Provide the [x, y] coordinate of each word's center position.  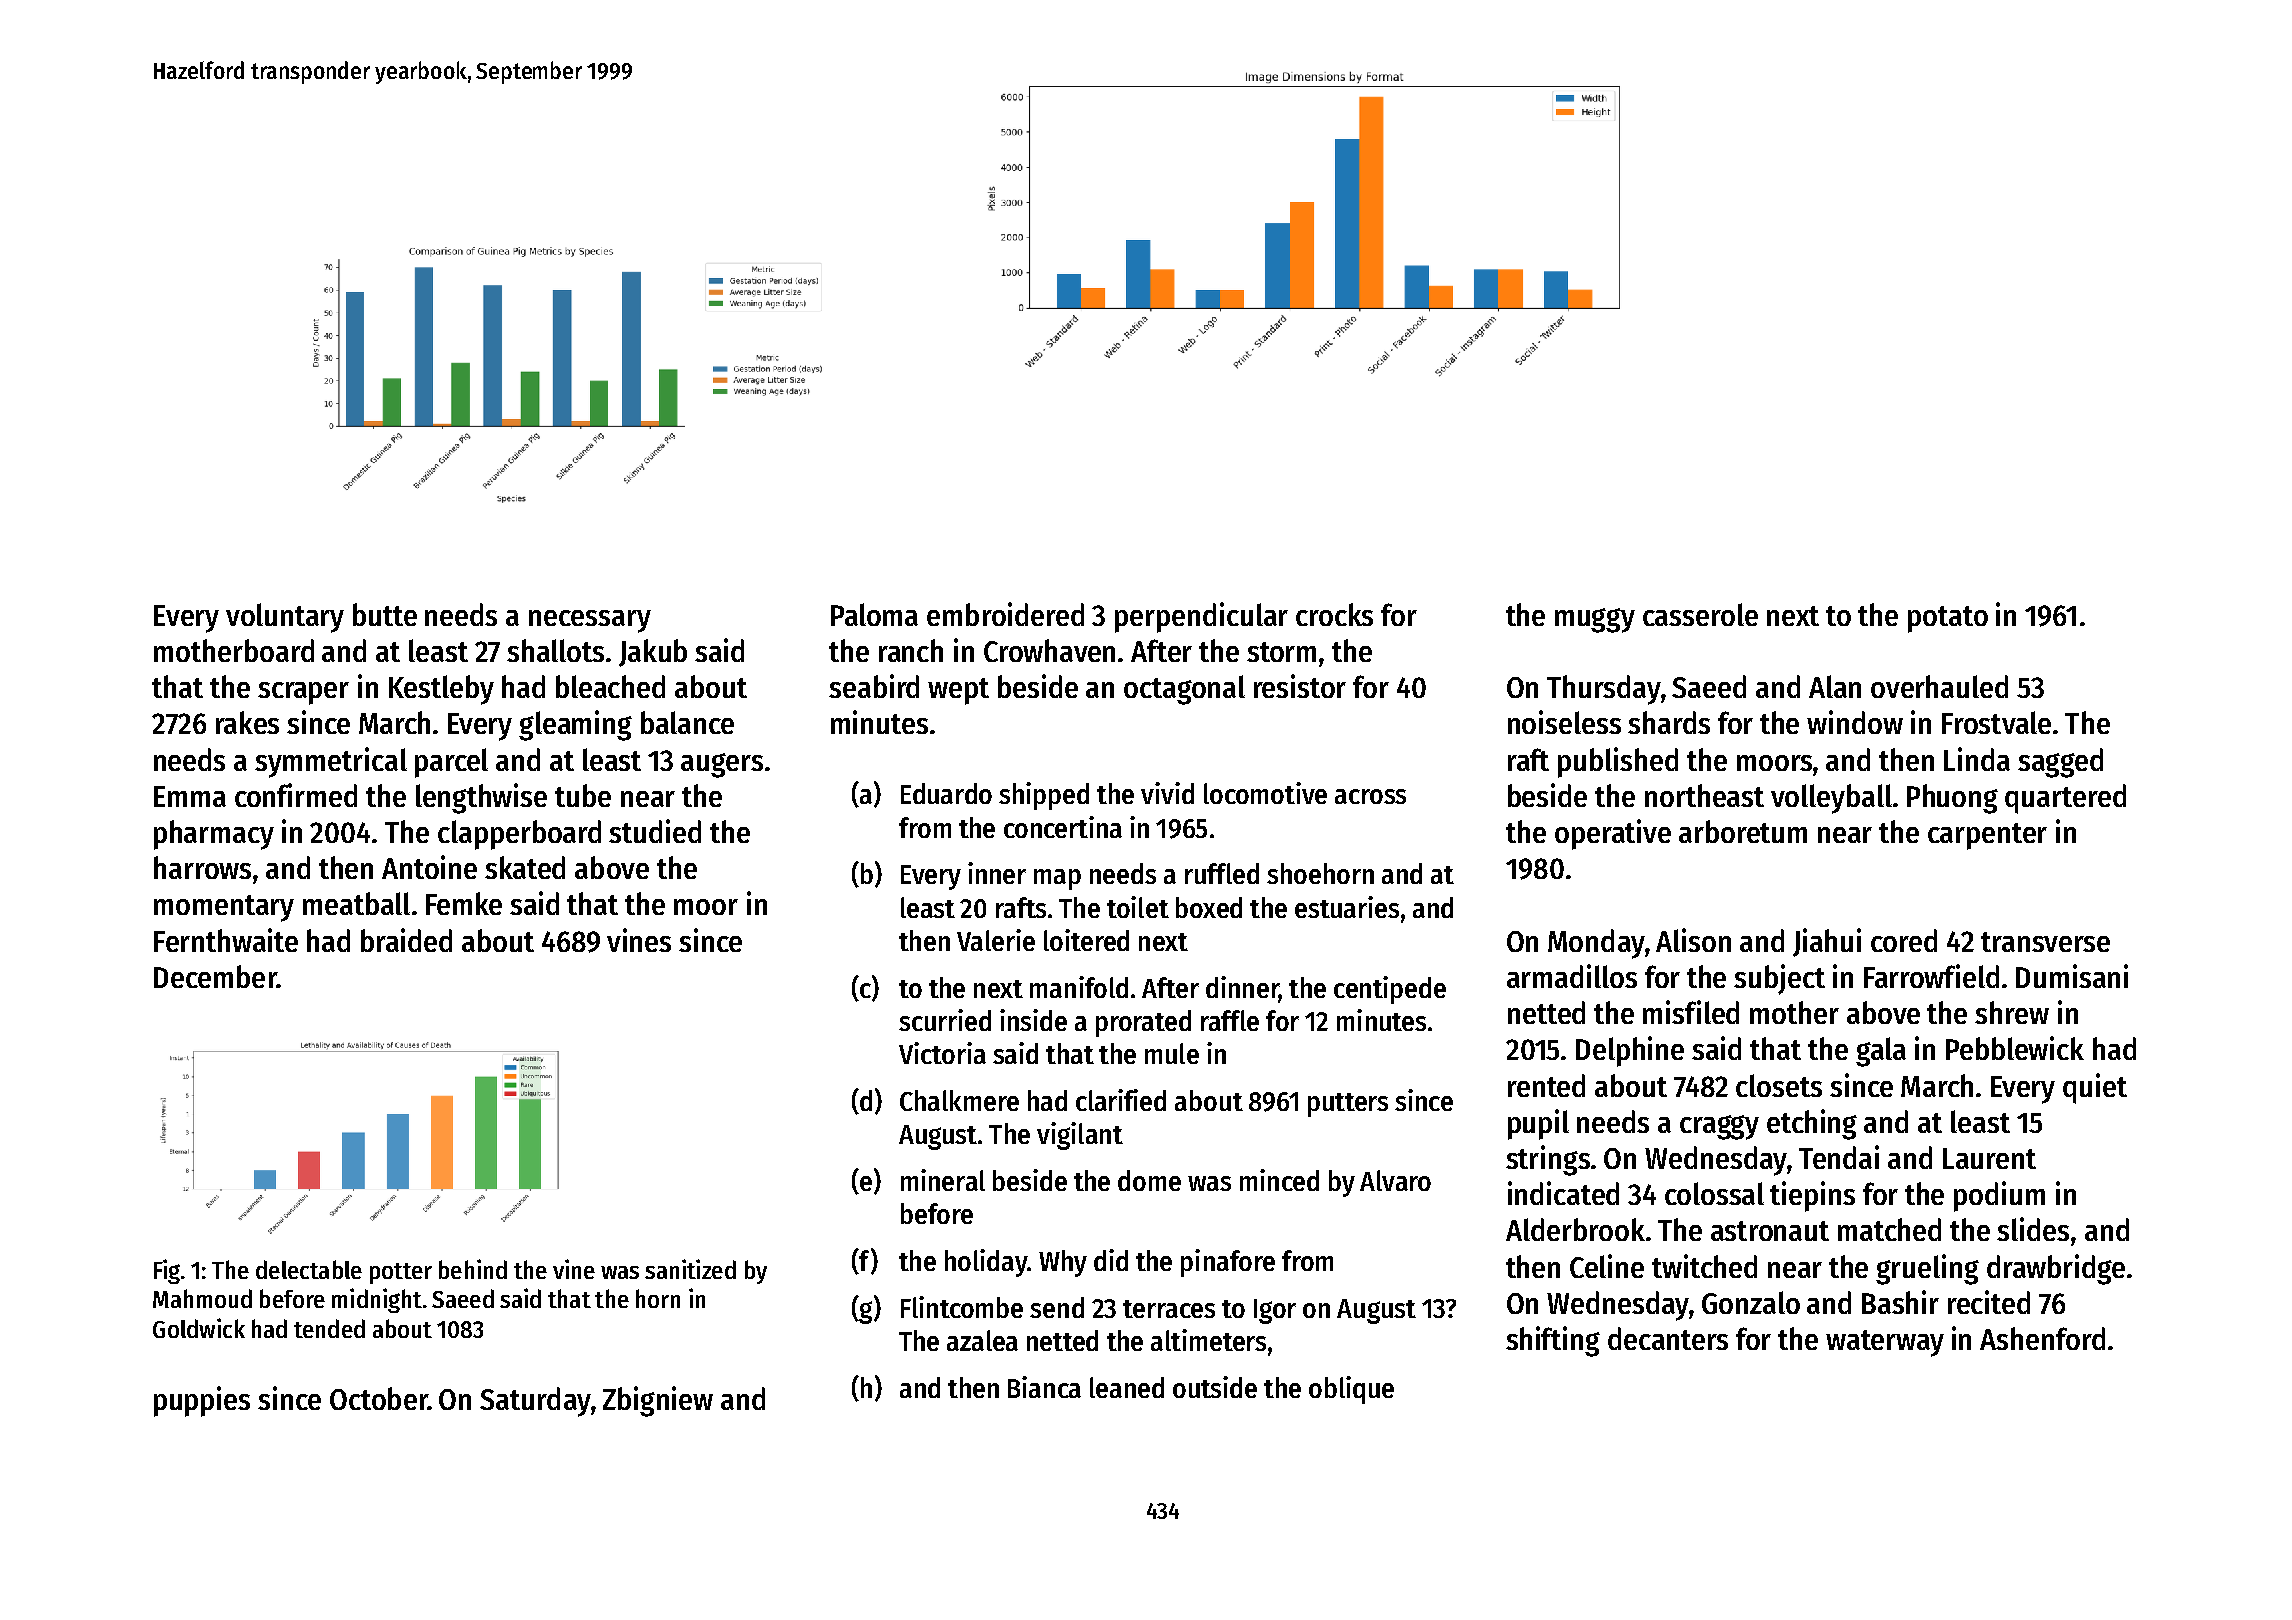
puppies [202, 1401]
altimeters [1208, 1340]
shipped [1044, 796]
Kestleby [441, 690]
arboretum [1743, 831]
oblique [1351, 1390]
